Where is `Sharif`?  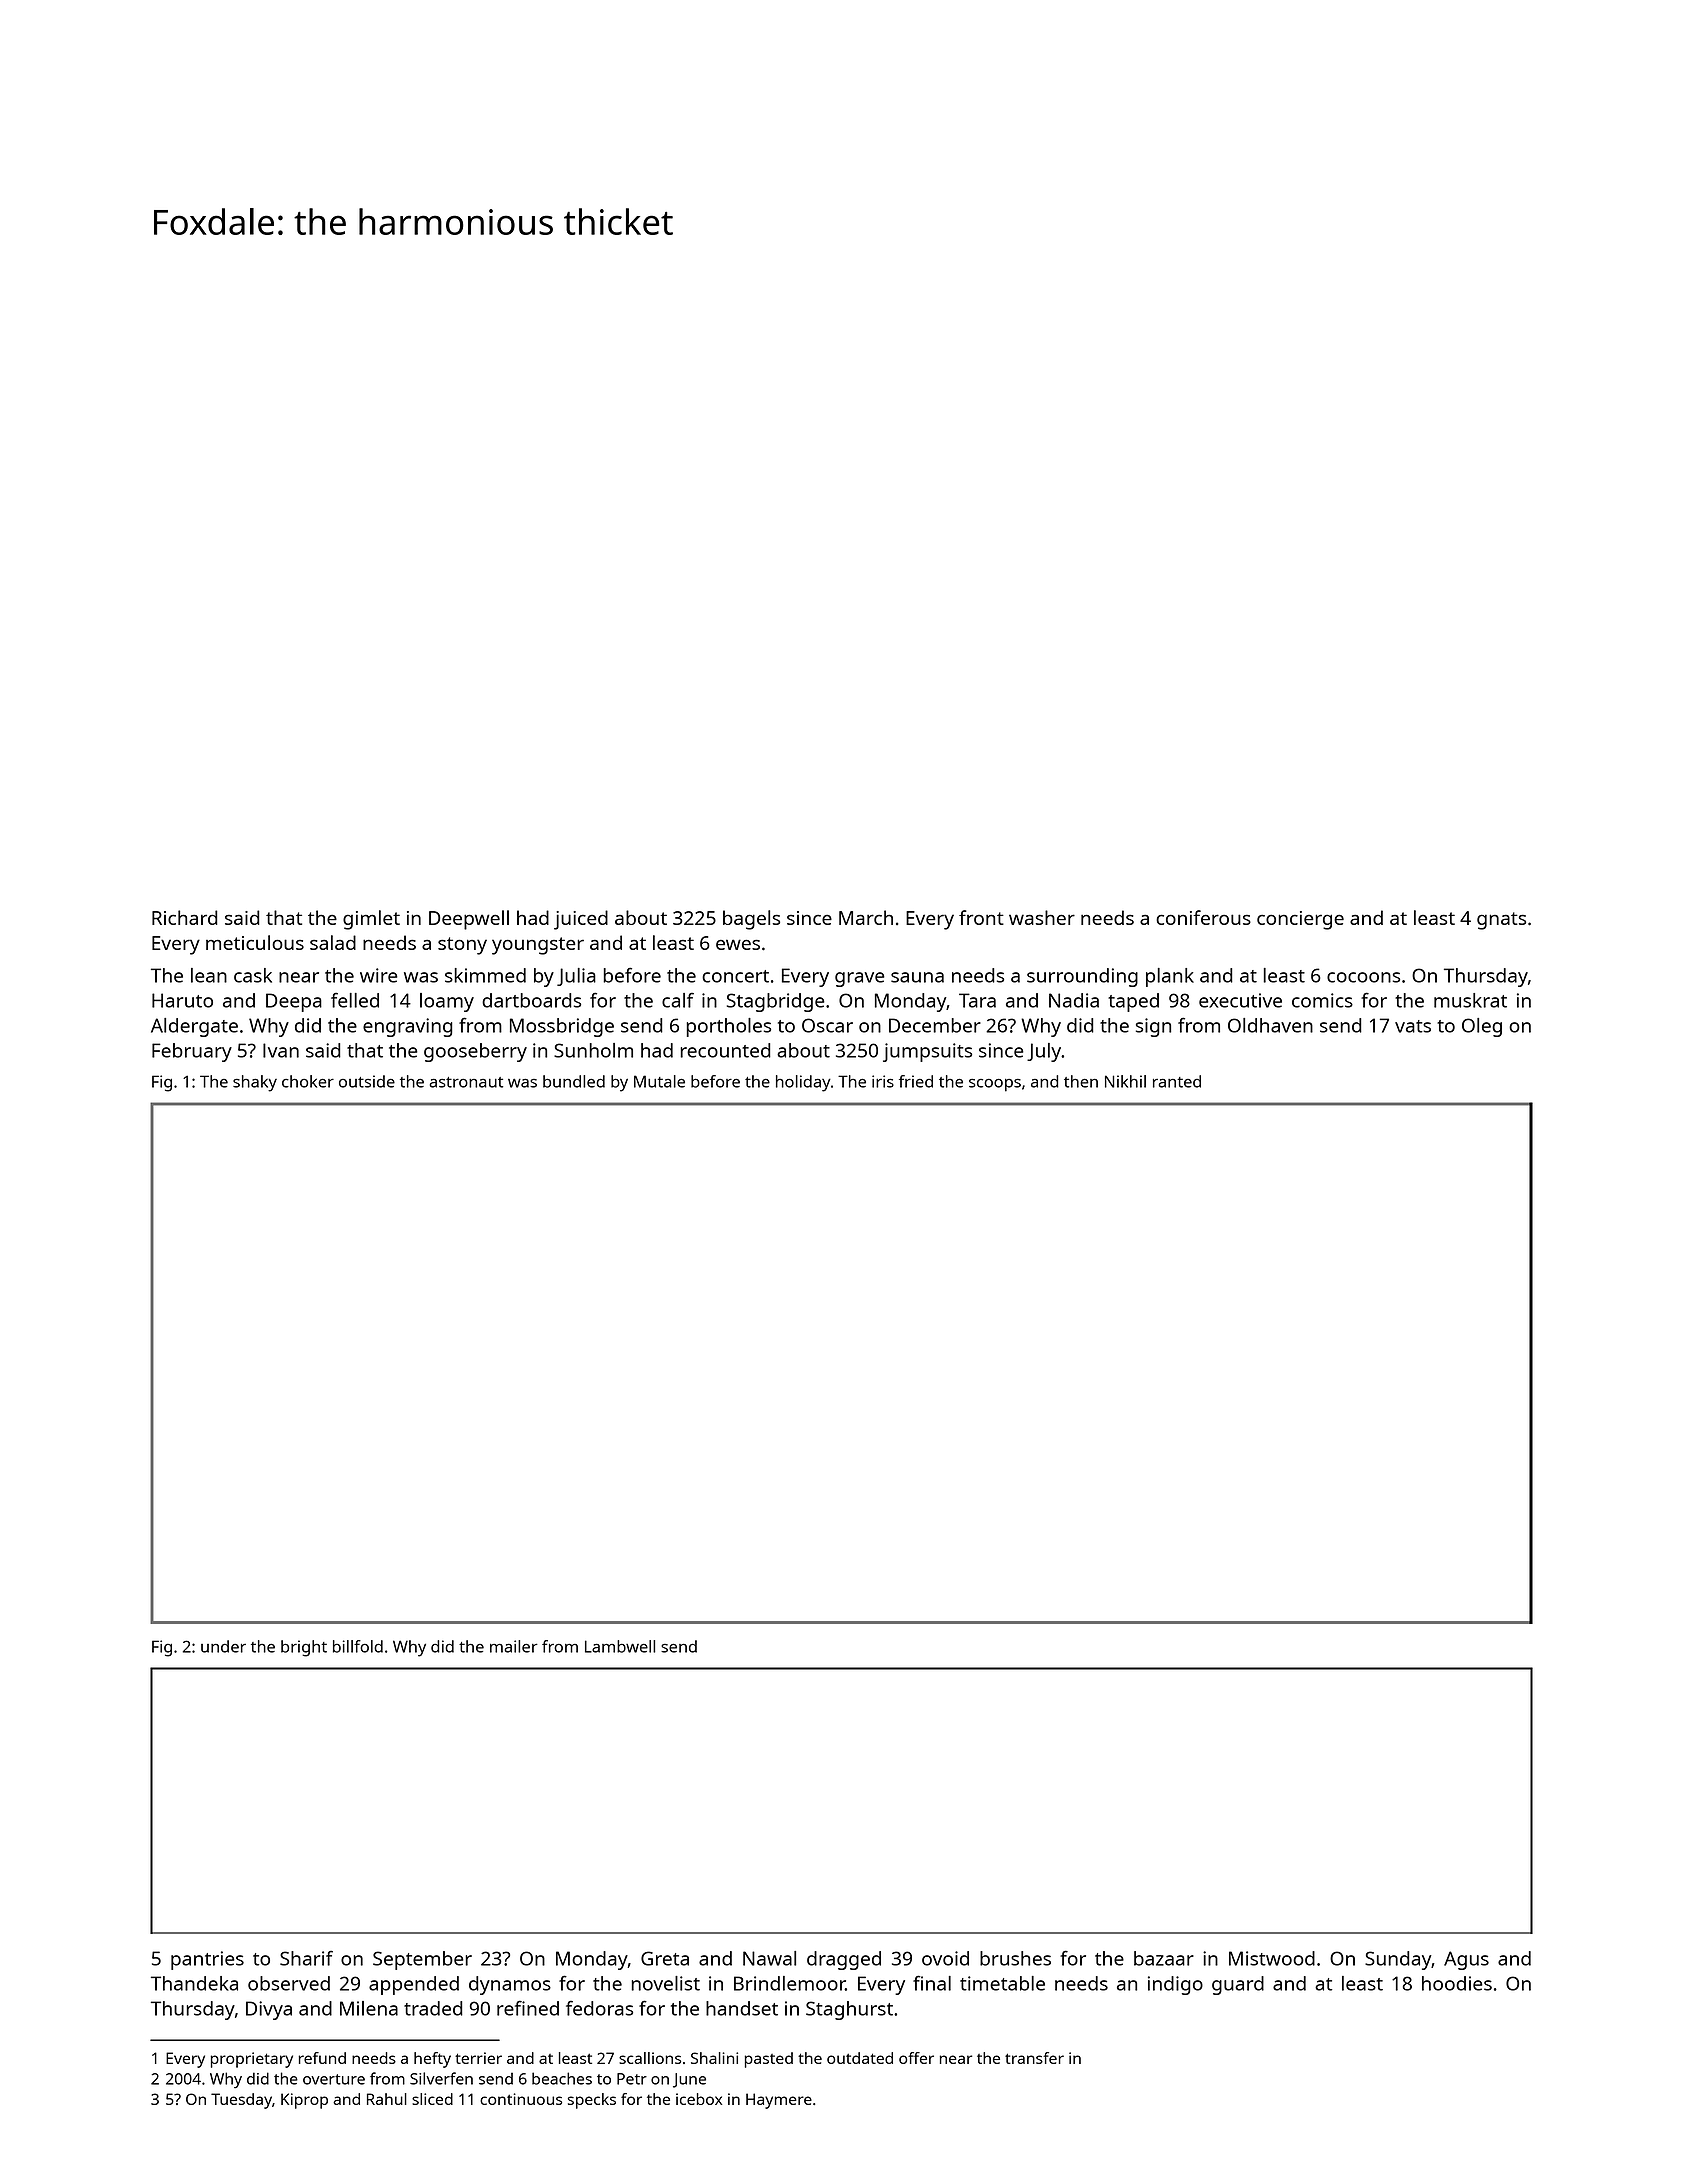
Sharif is located at coordinates (306, 1958).
